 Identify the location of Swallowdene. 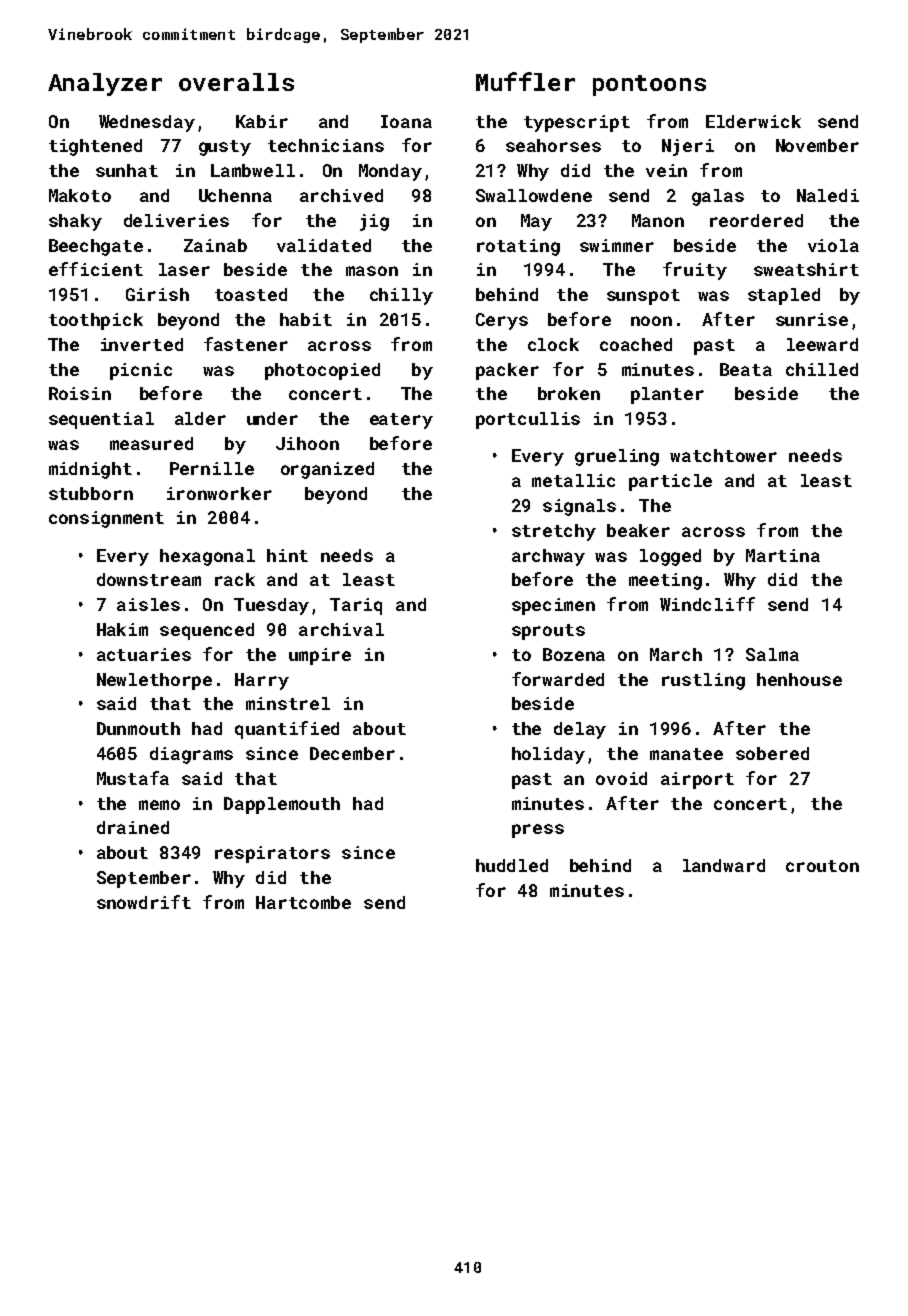
(534, 195).
